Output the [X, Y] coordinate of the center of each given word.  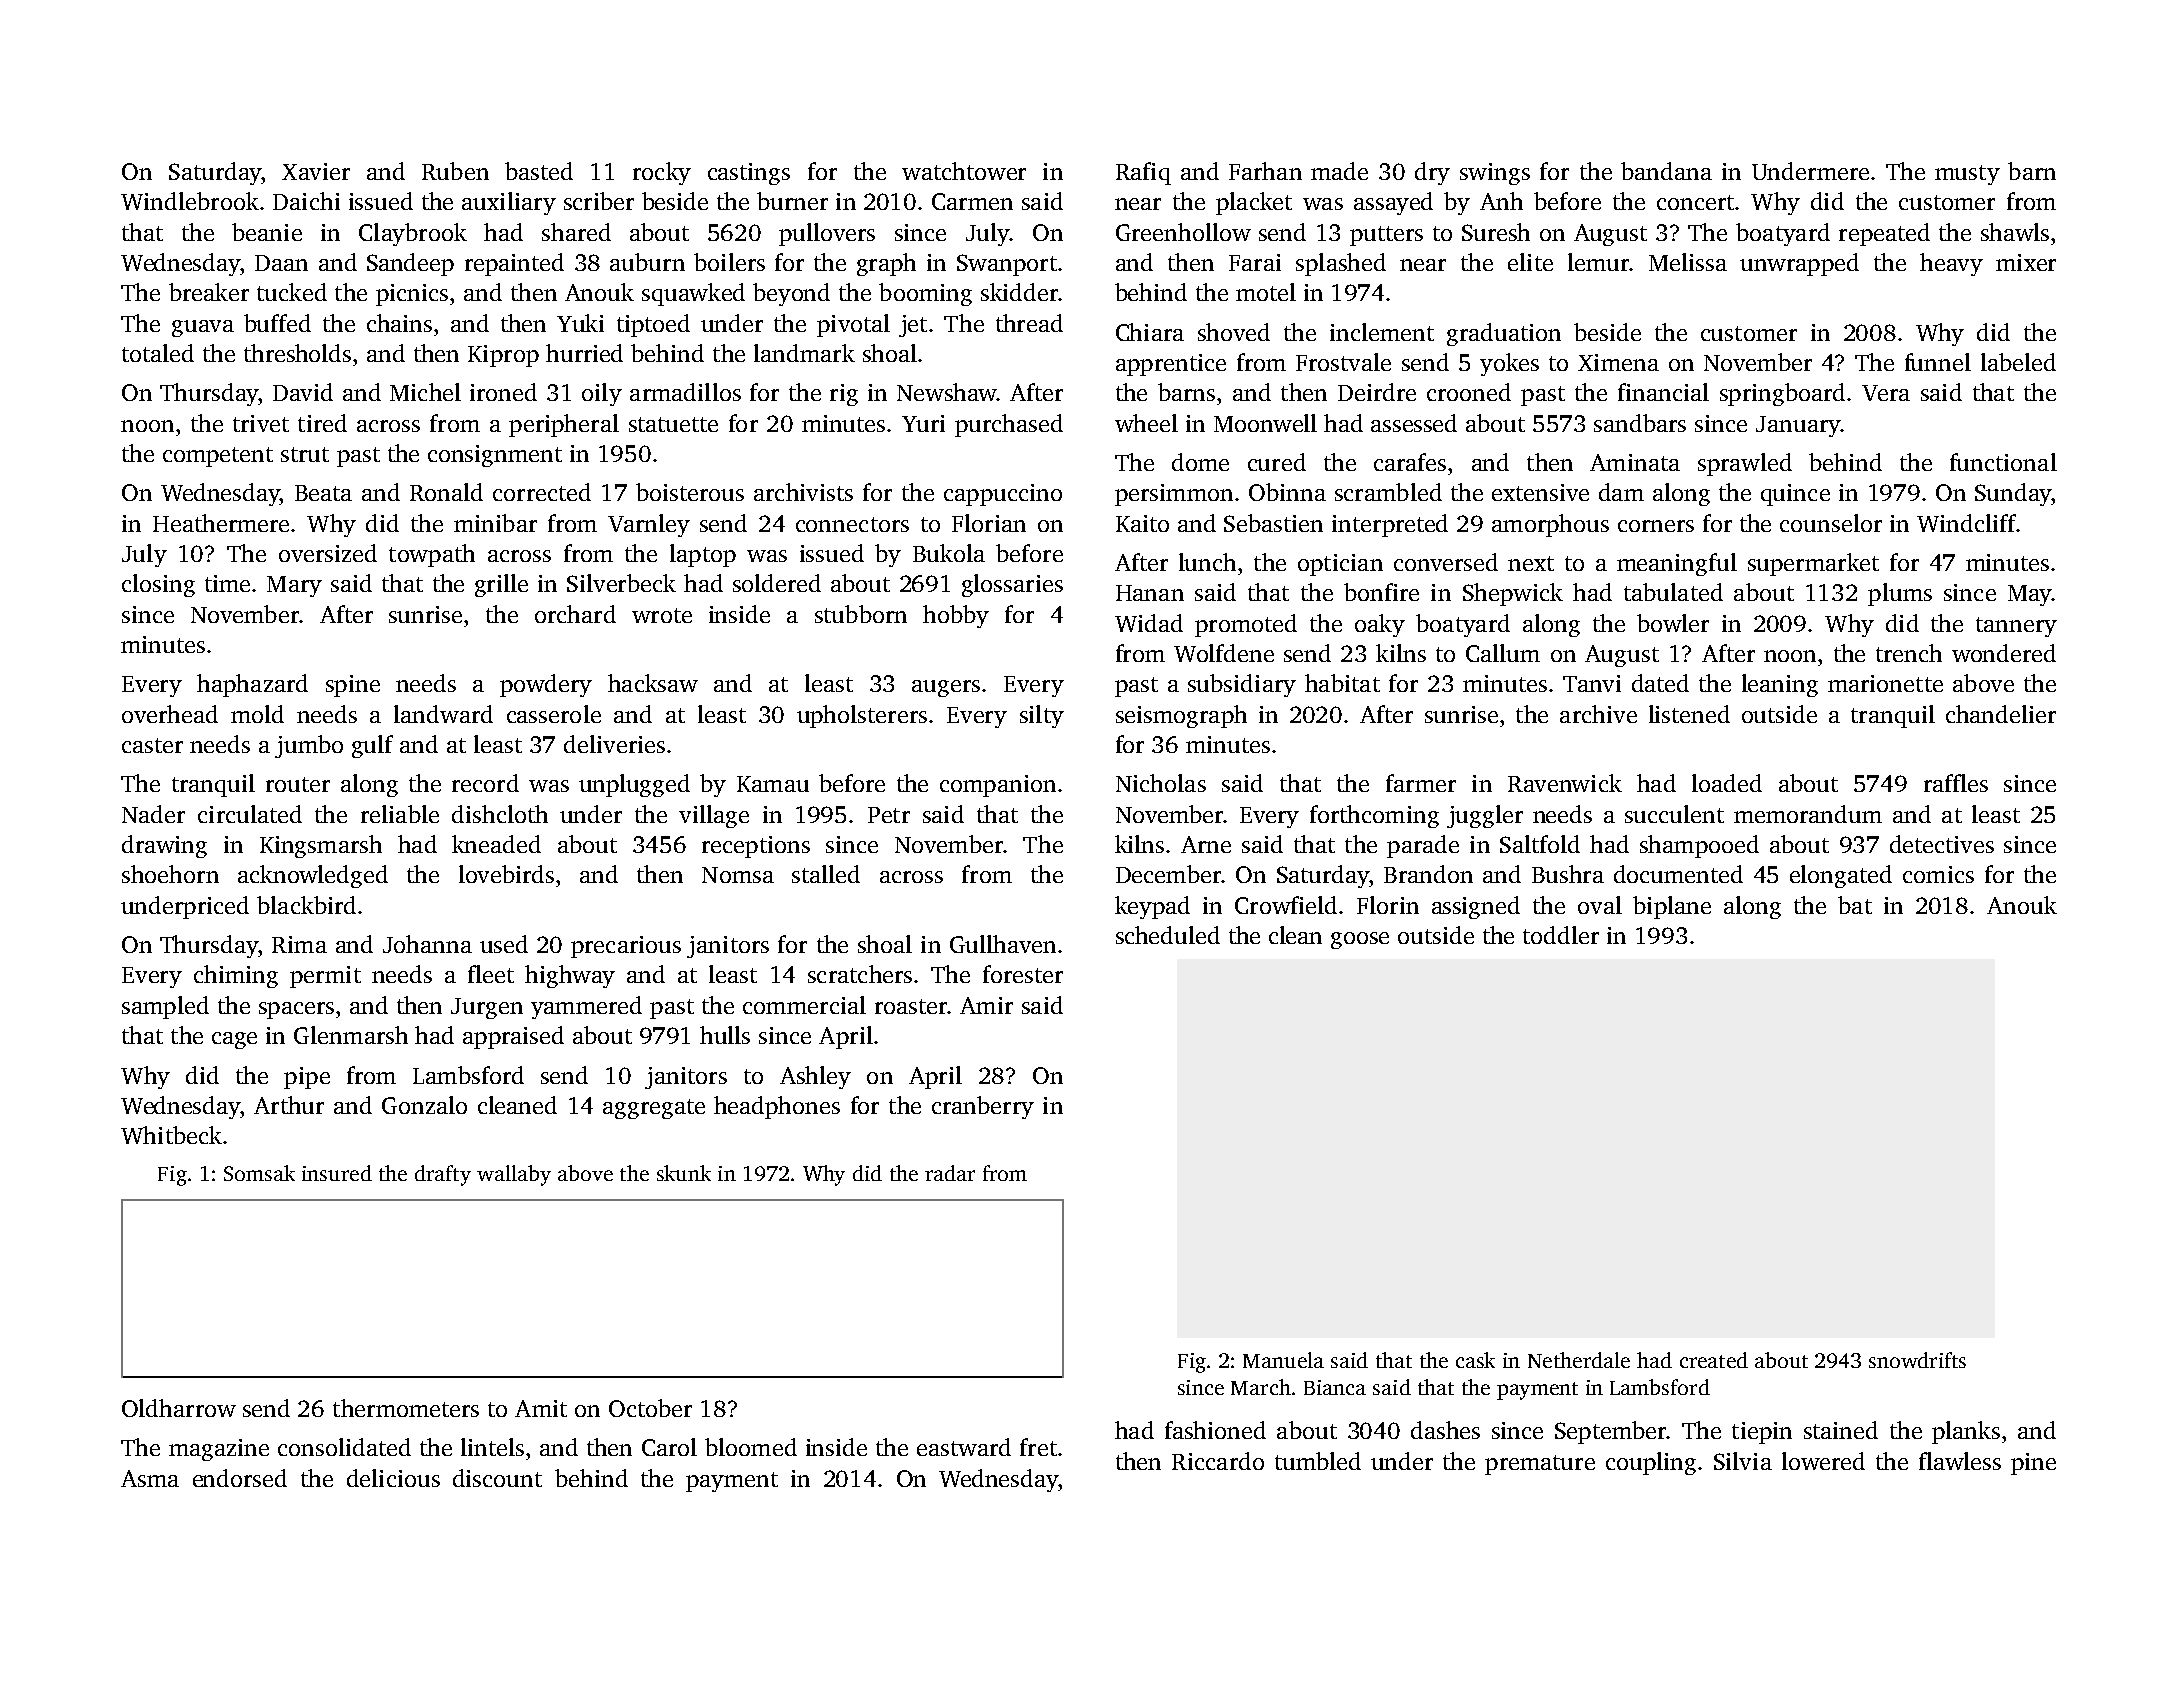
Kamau [773, 784]
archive [1598, 714]
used [504, 944]
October [650, 1408]
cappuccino [1003, 495]
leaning [1780, 685]
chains [399, 323]
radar [950, 1173]
